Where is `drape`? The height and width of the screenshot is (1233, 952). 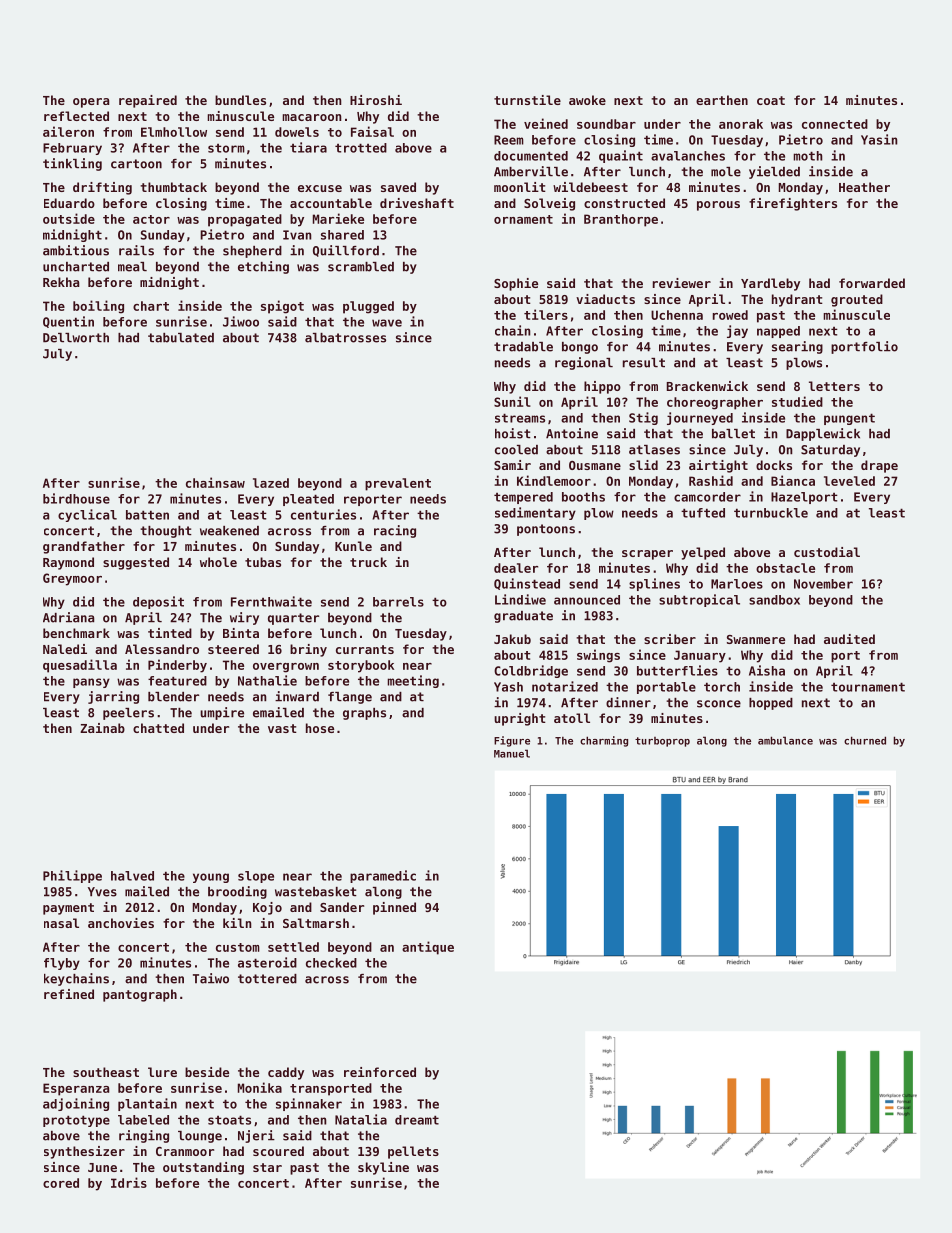 drape is located at coordinates (879, 466).
